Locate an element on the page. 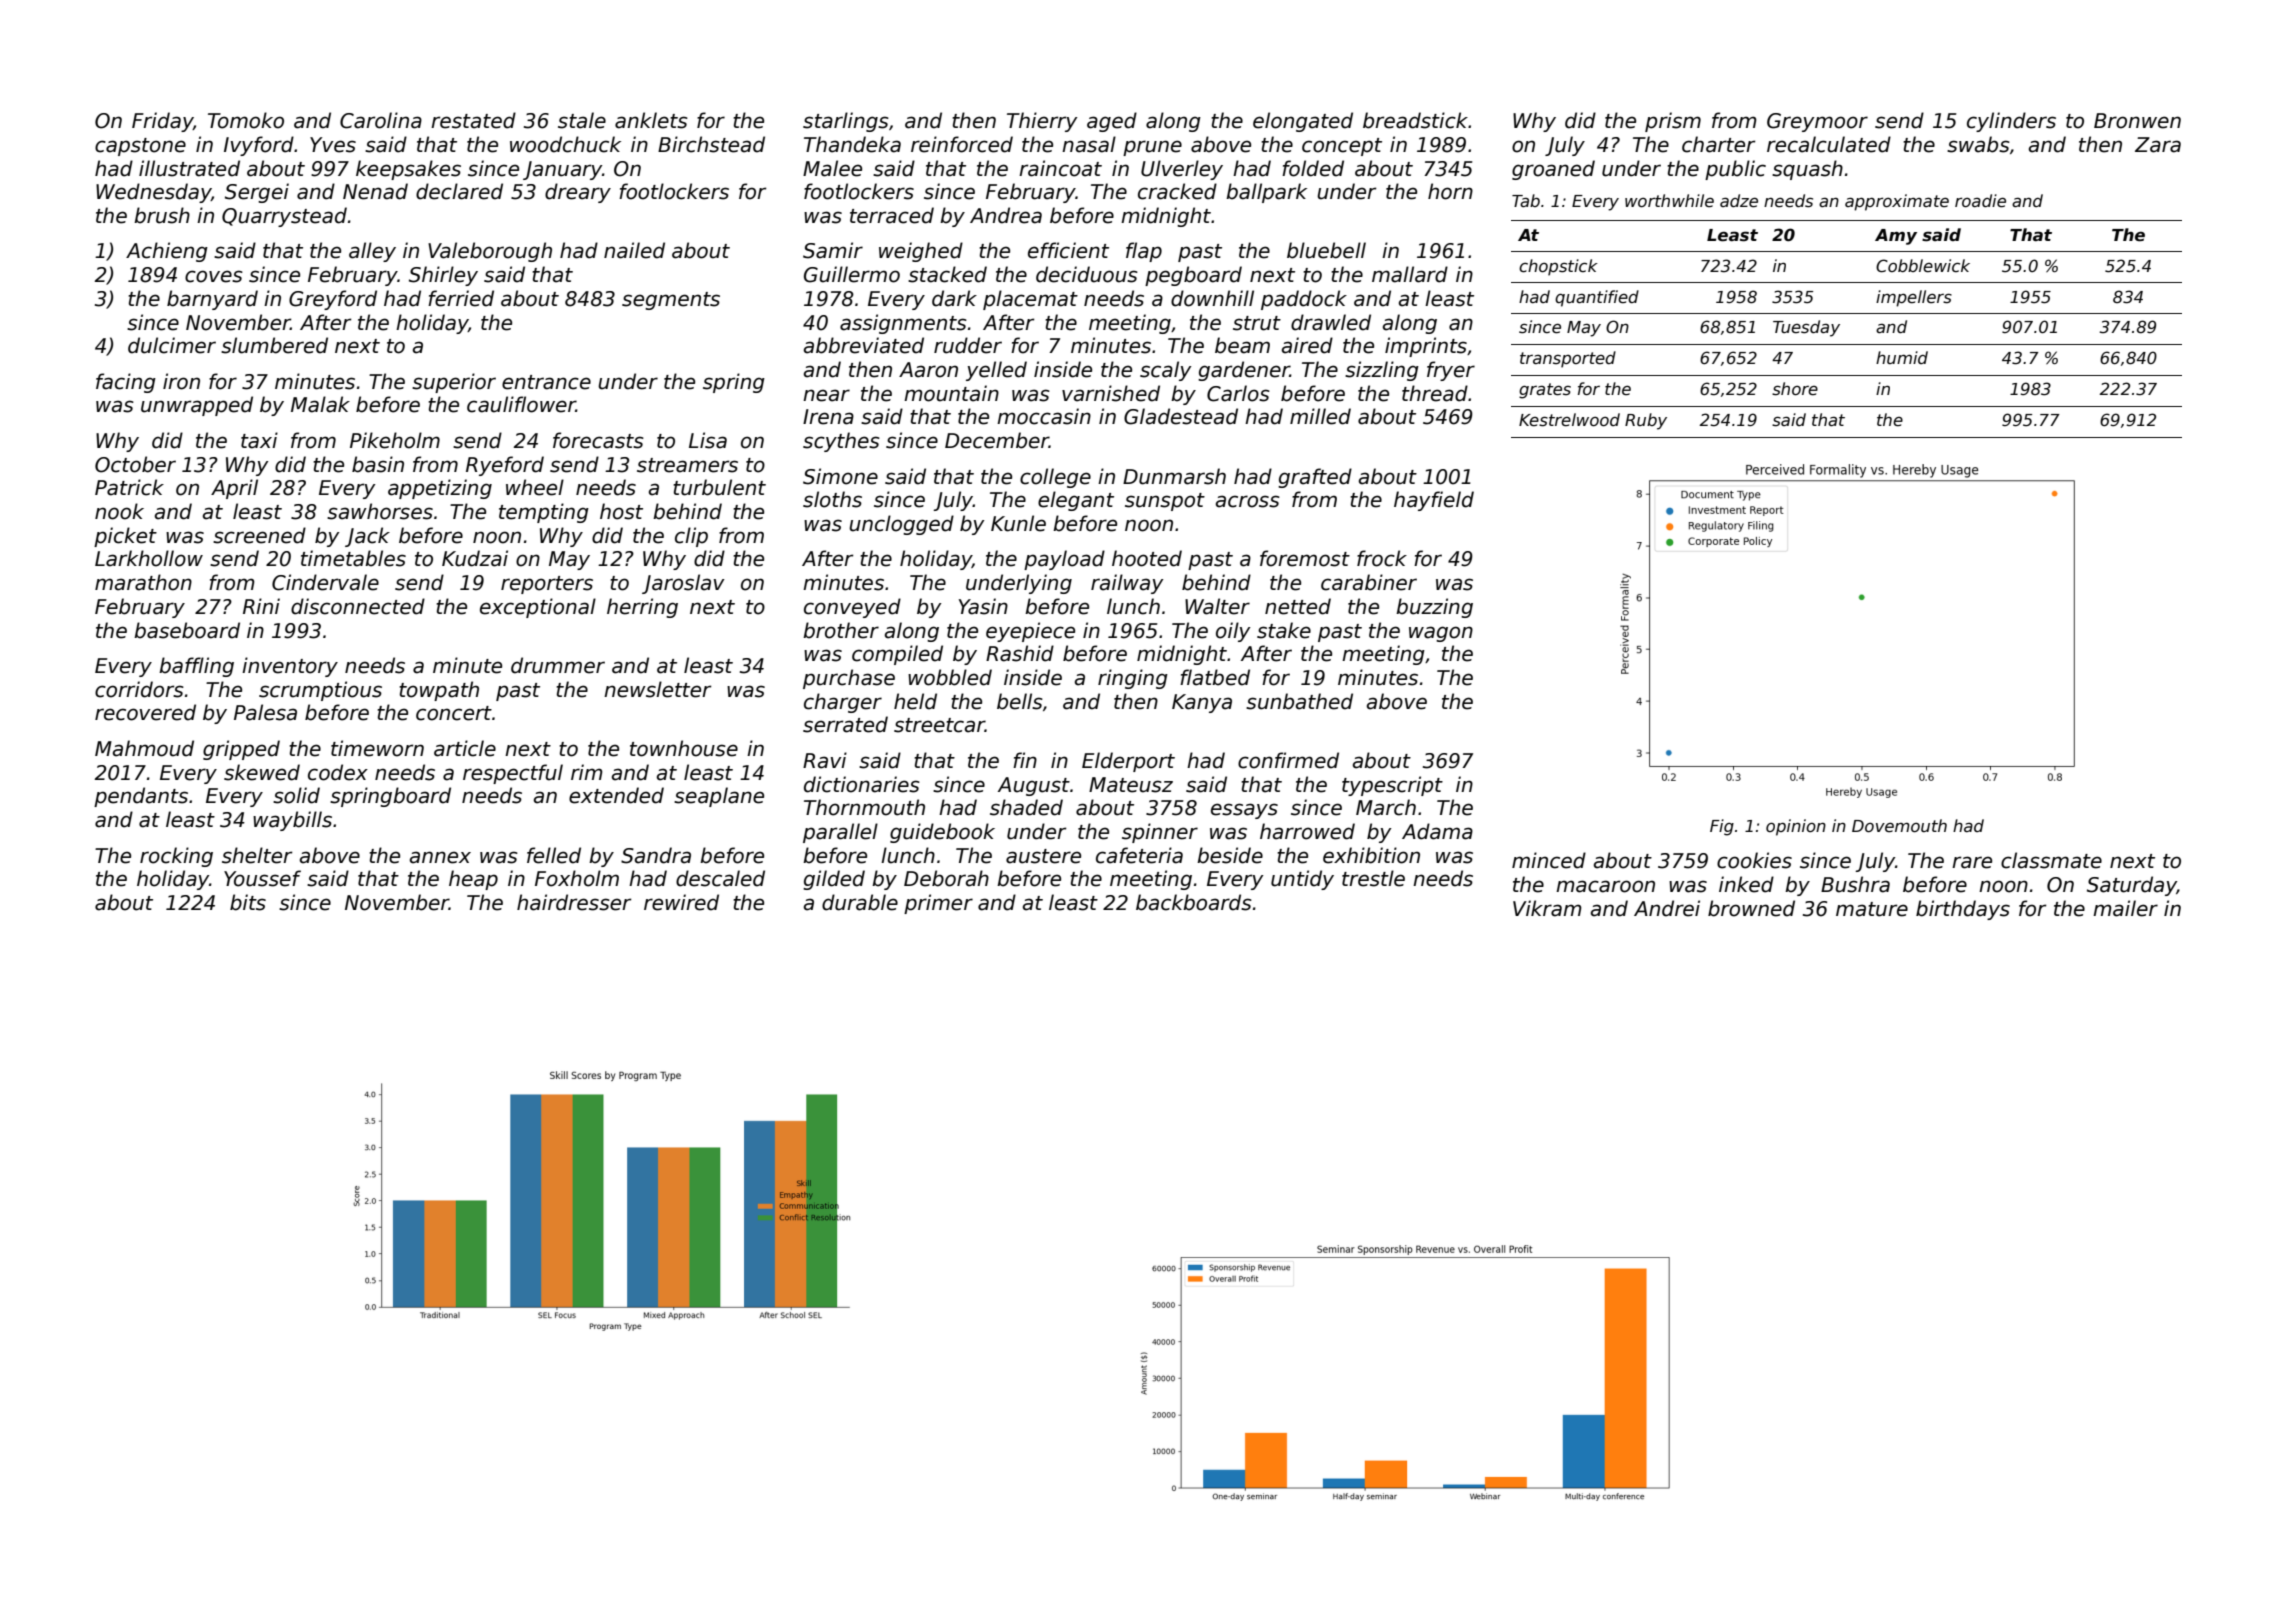 This page has width=2277, height=1610. hairdresser is located at coordinates (574, 902).
